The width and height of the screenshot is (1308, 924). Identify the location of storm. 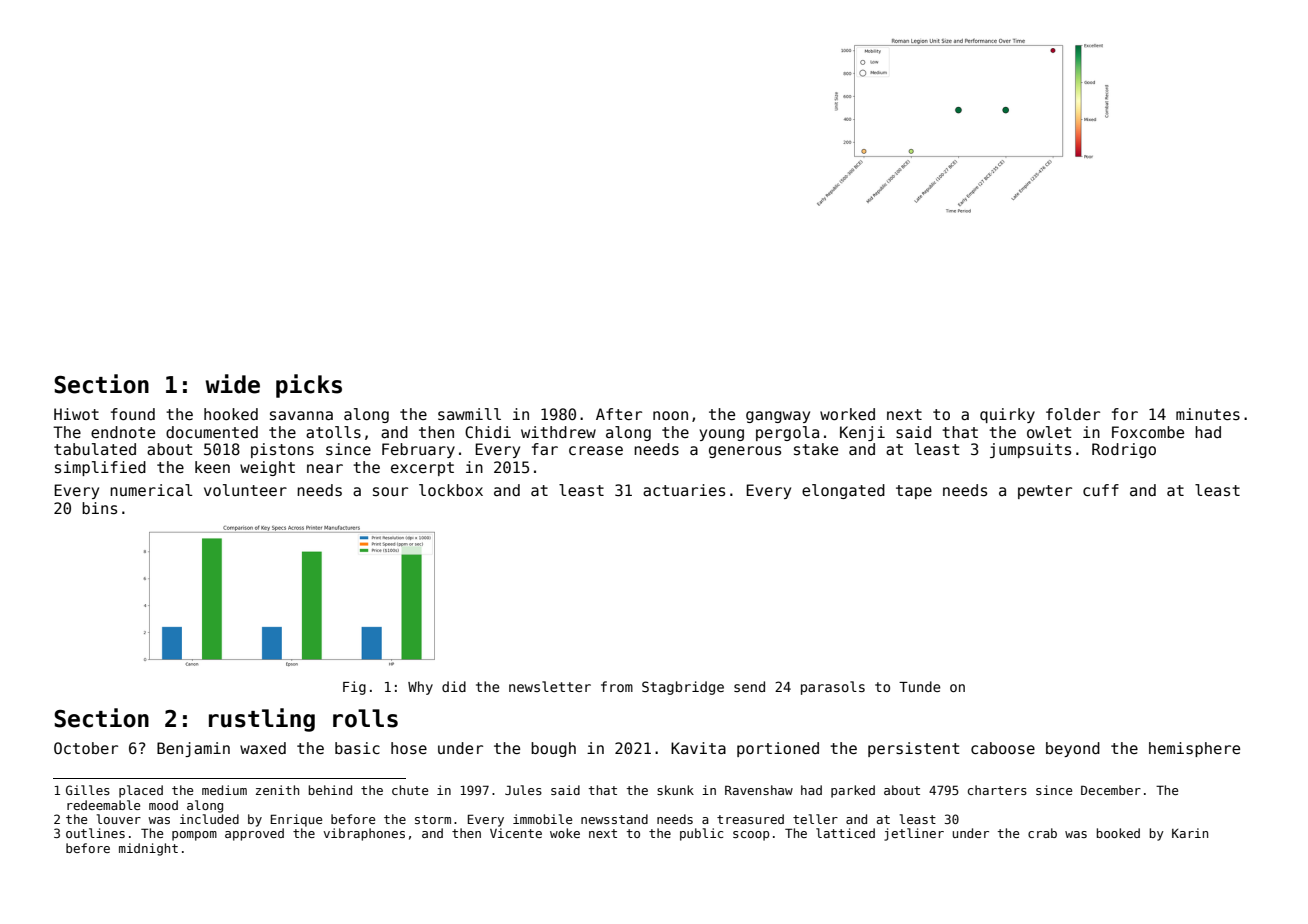
(433, 819).
